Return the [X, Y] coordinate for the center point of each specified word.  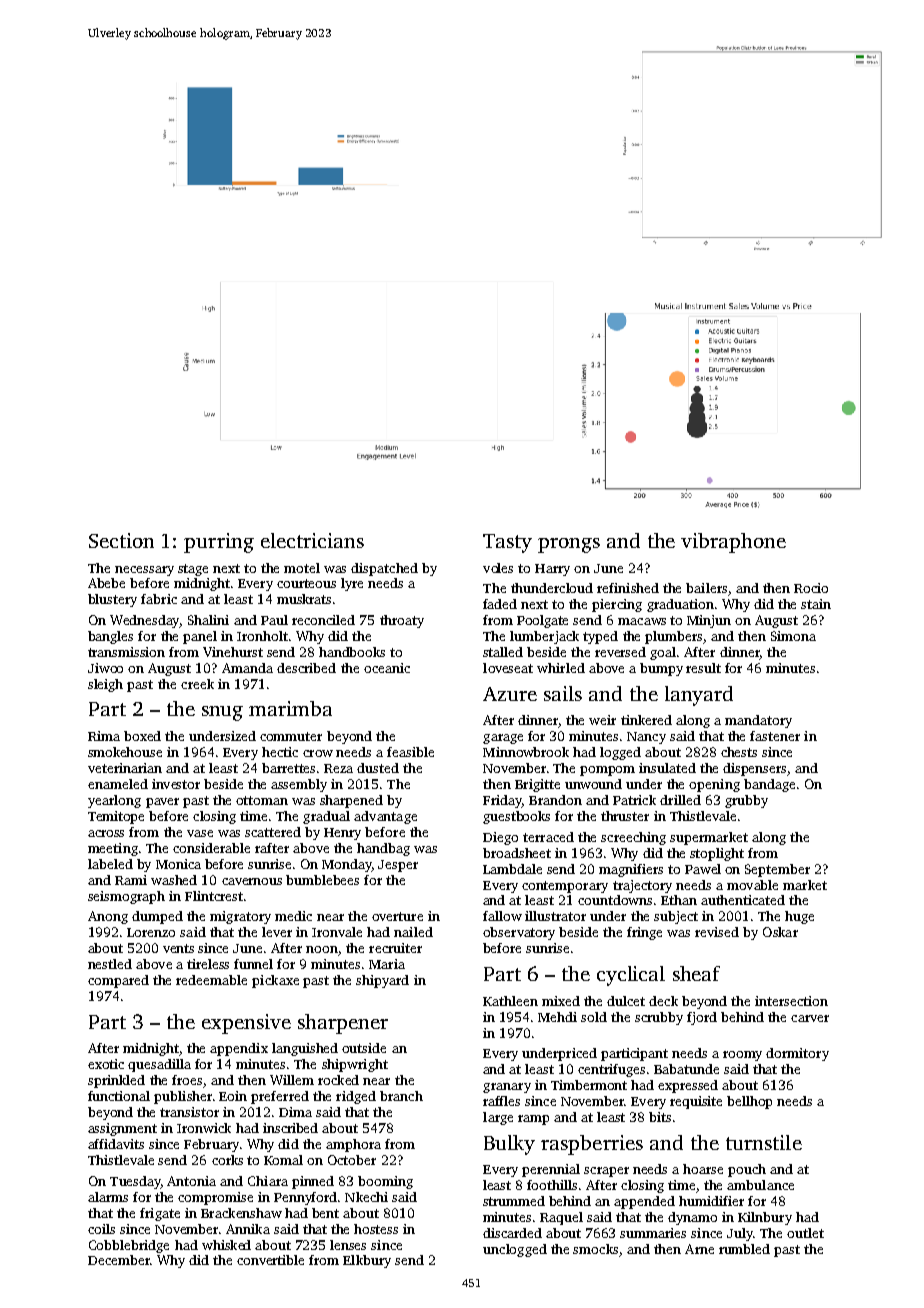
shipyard [382, 981]
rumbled [744, 1249]
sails [563, 693]
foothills [552, 1185]
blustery [112, 600]
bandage [769, 785]
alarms [108, 1197]
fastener [775, 736]
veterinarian [125, 768]
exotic [106, 1064]
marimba [290, 708]
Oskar [780, 932]
